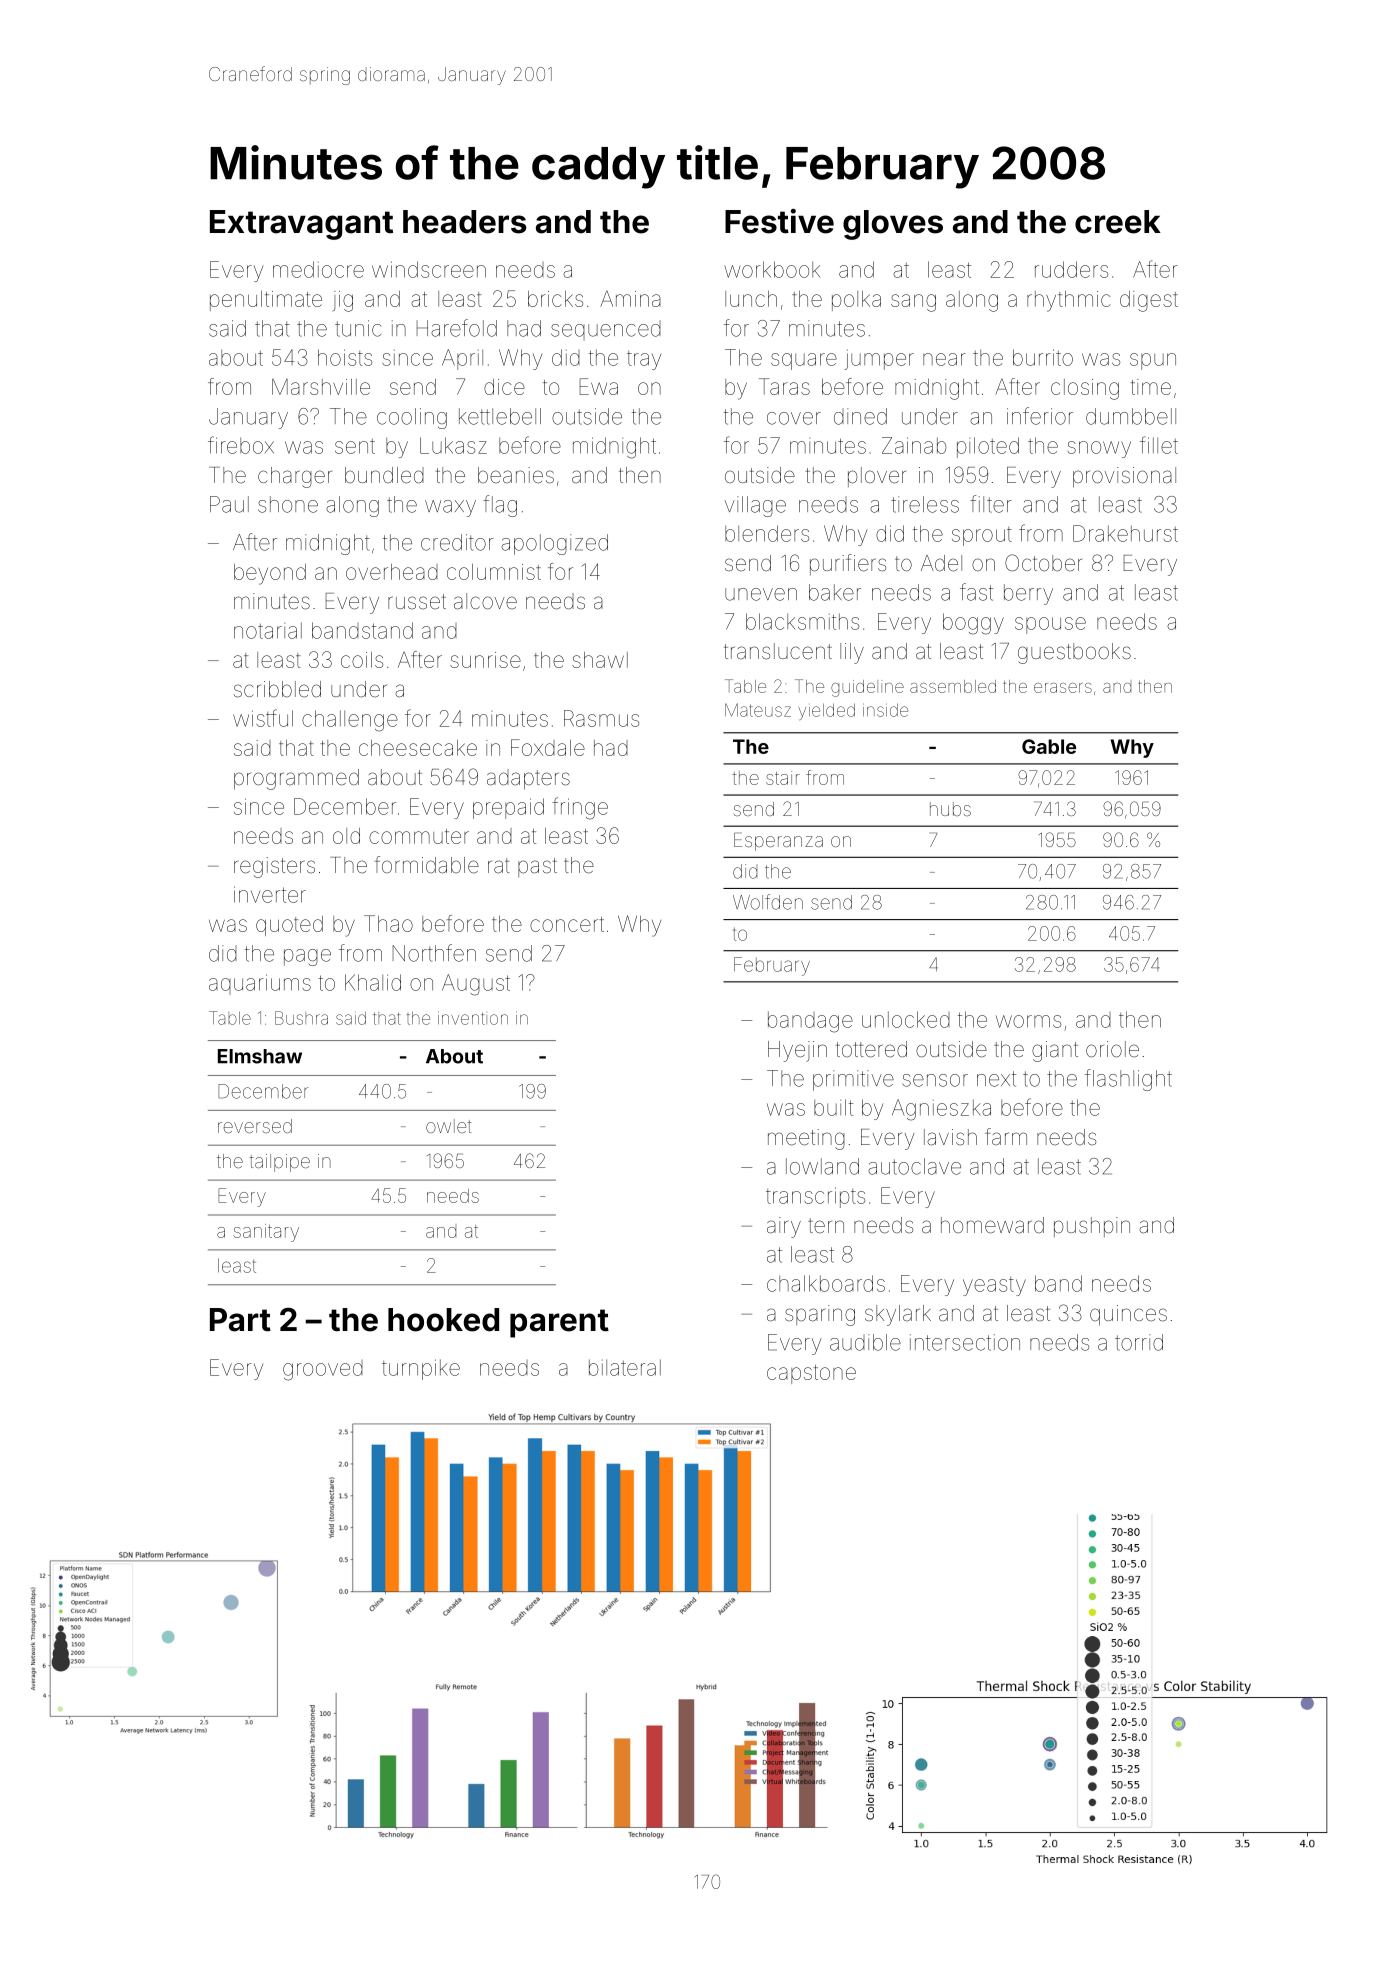  What do you see at coordinates (1049, 746) in the screenshot?
I see `Gable` at bounding box center [1049, 746].
